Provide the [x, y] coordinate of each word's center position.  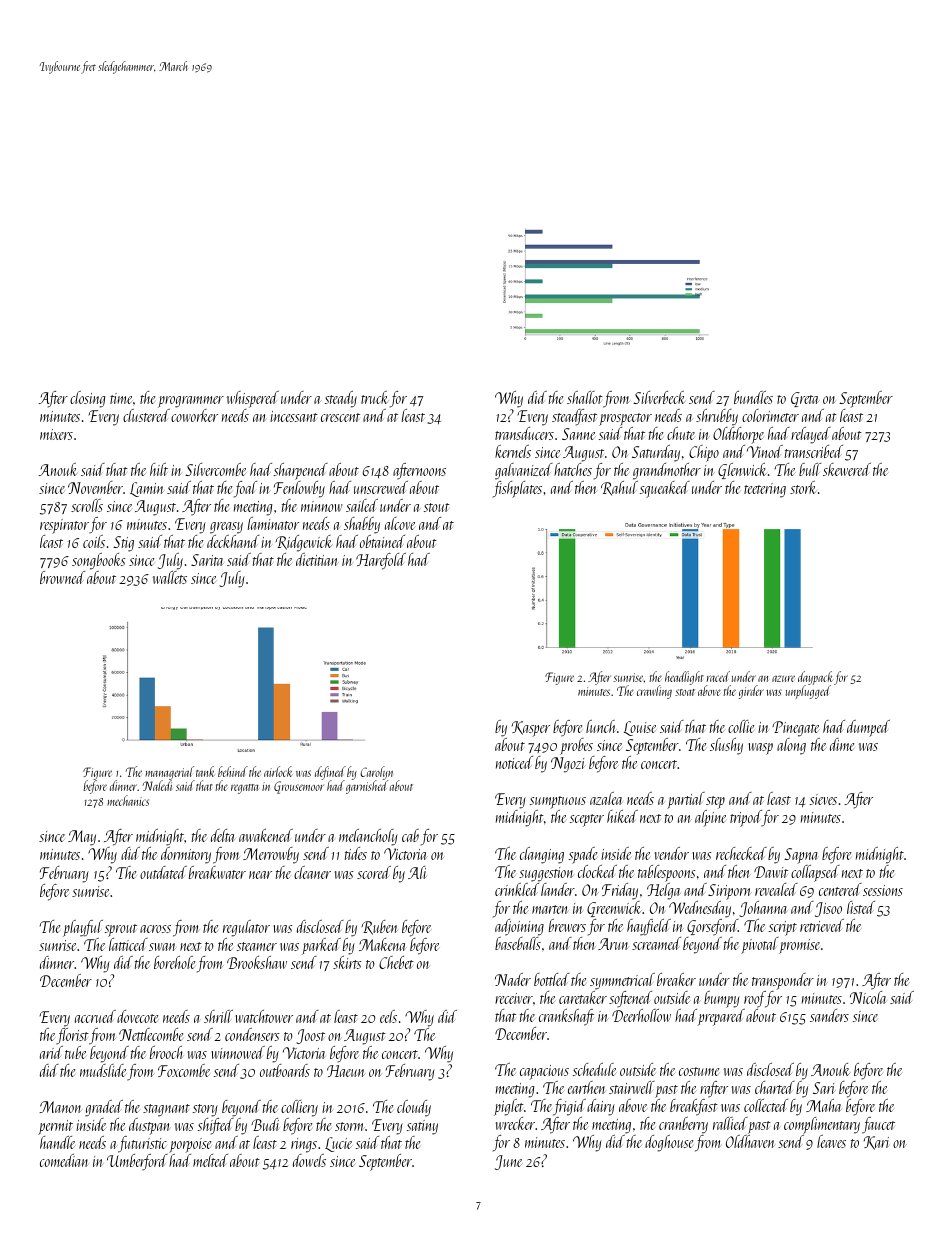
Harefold [381, 561]
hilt [159, 469]
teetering [765, 490]
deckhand [233, 541]
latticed [128, 944]
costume [699, 1071]
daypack [815, 678]
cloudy [414, 1108]
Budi [265, 1124]
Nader [513, 979]
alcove [400, 523]
